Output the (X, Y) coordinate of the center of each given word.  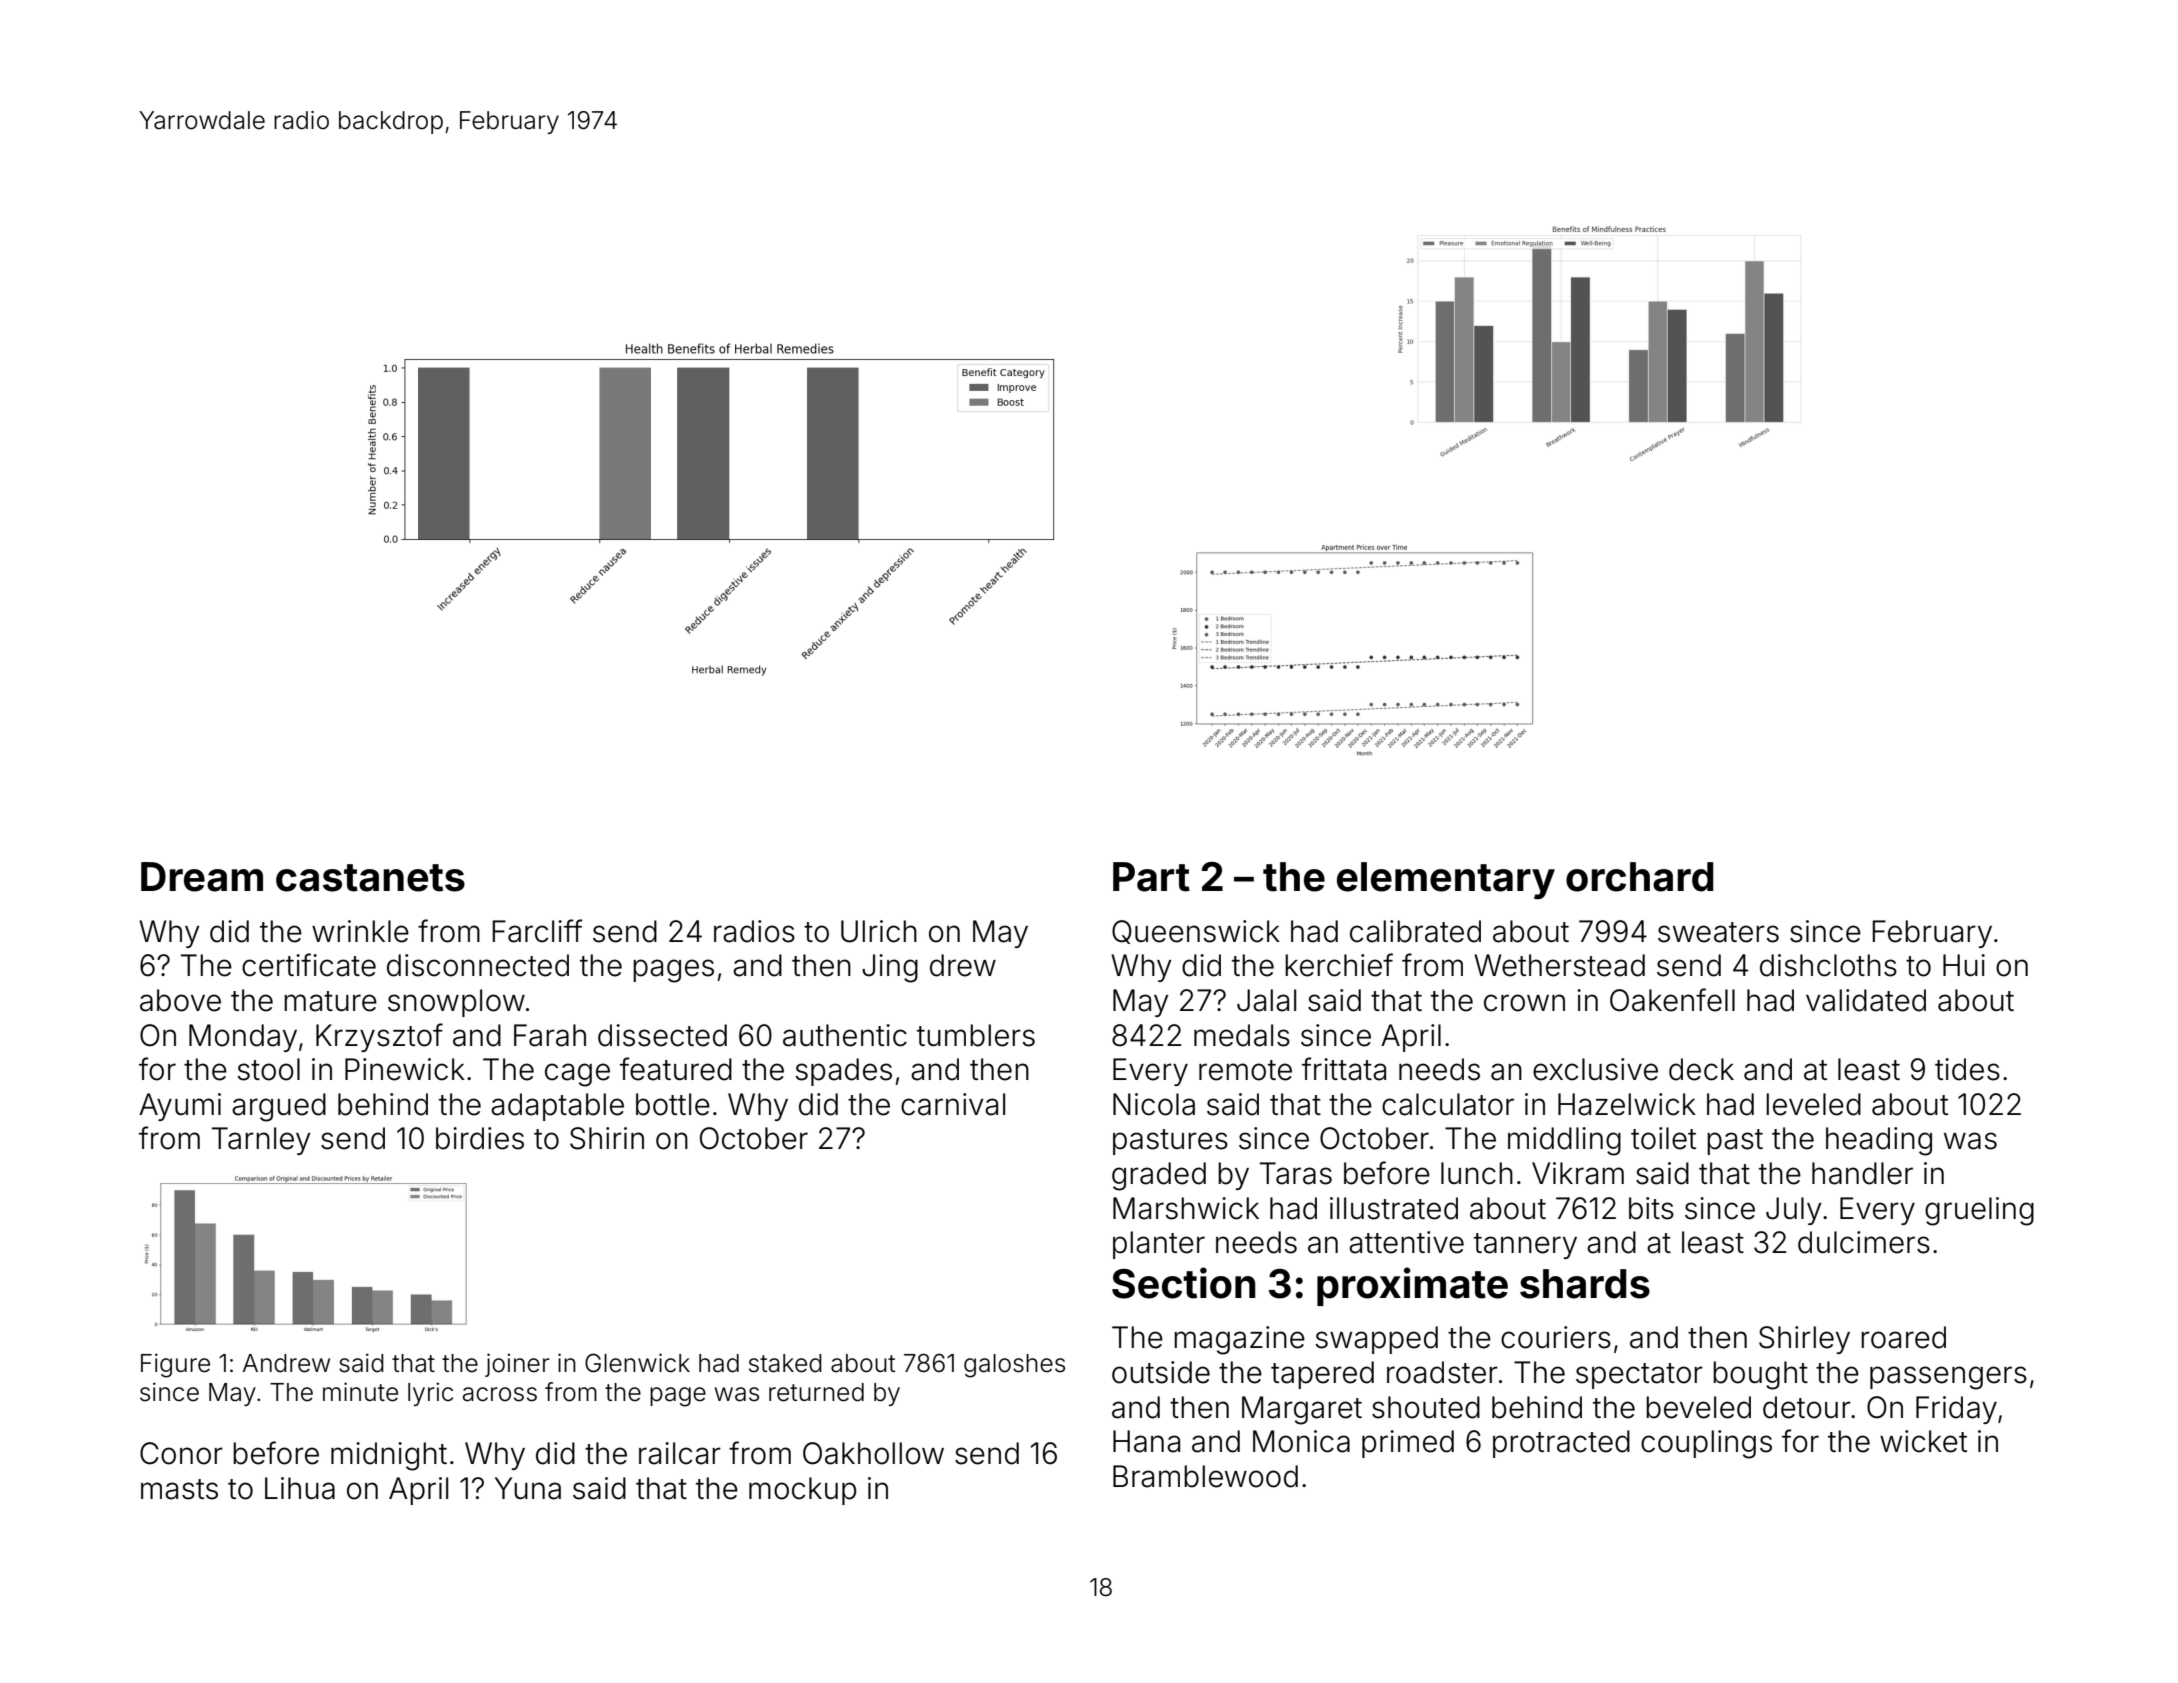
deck (1701, 1069)
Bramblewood (1205, 1476)
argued (279, 1107)
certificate (309, 965)
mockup (802, 1491)
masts (179, 1489)
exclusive (1595, 1069)
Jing (890, 968)
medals (1242, 1035)
